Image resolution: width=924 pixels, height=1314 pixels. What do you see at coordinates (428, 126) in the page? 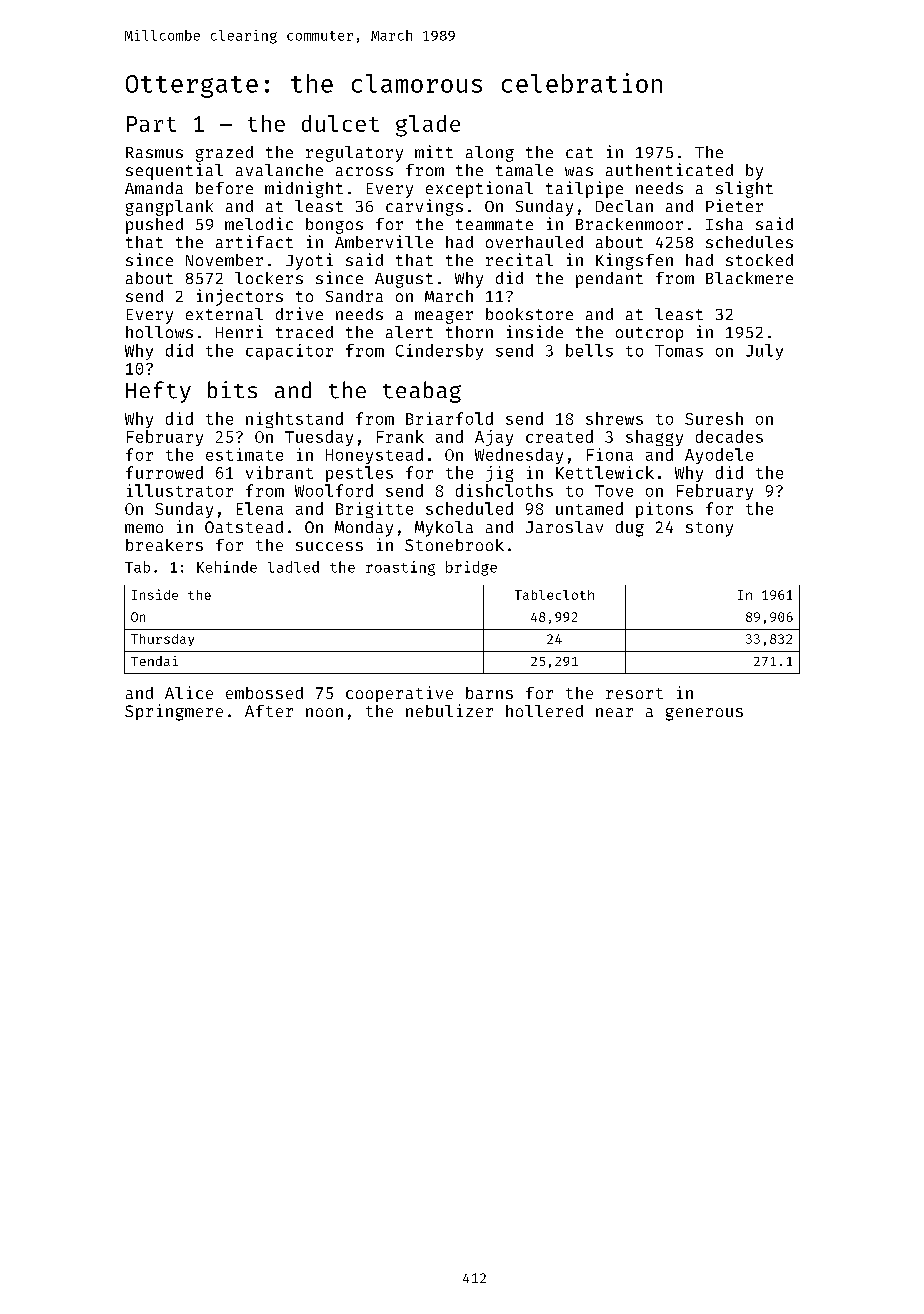
I see `glade` at bounding box center [428, 126].
